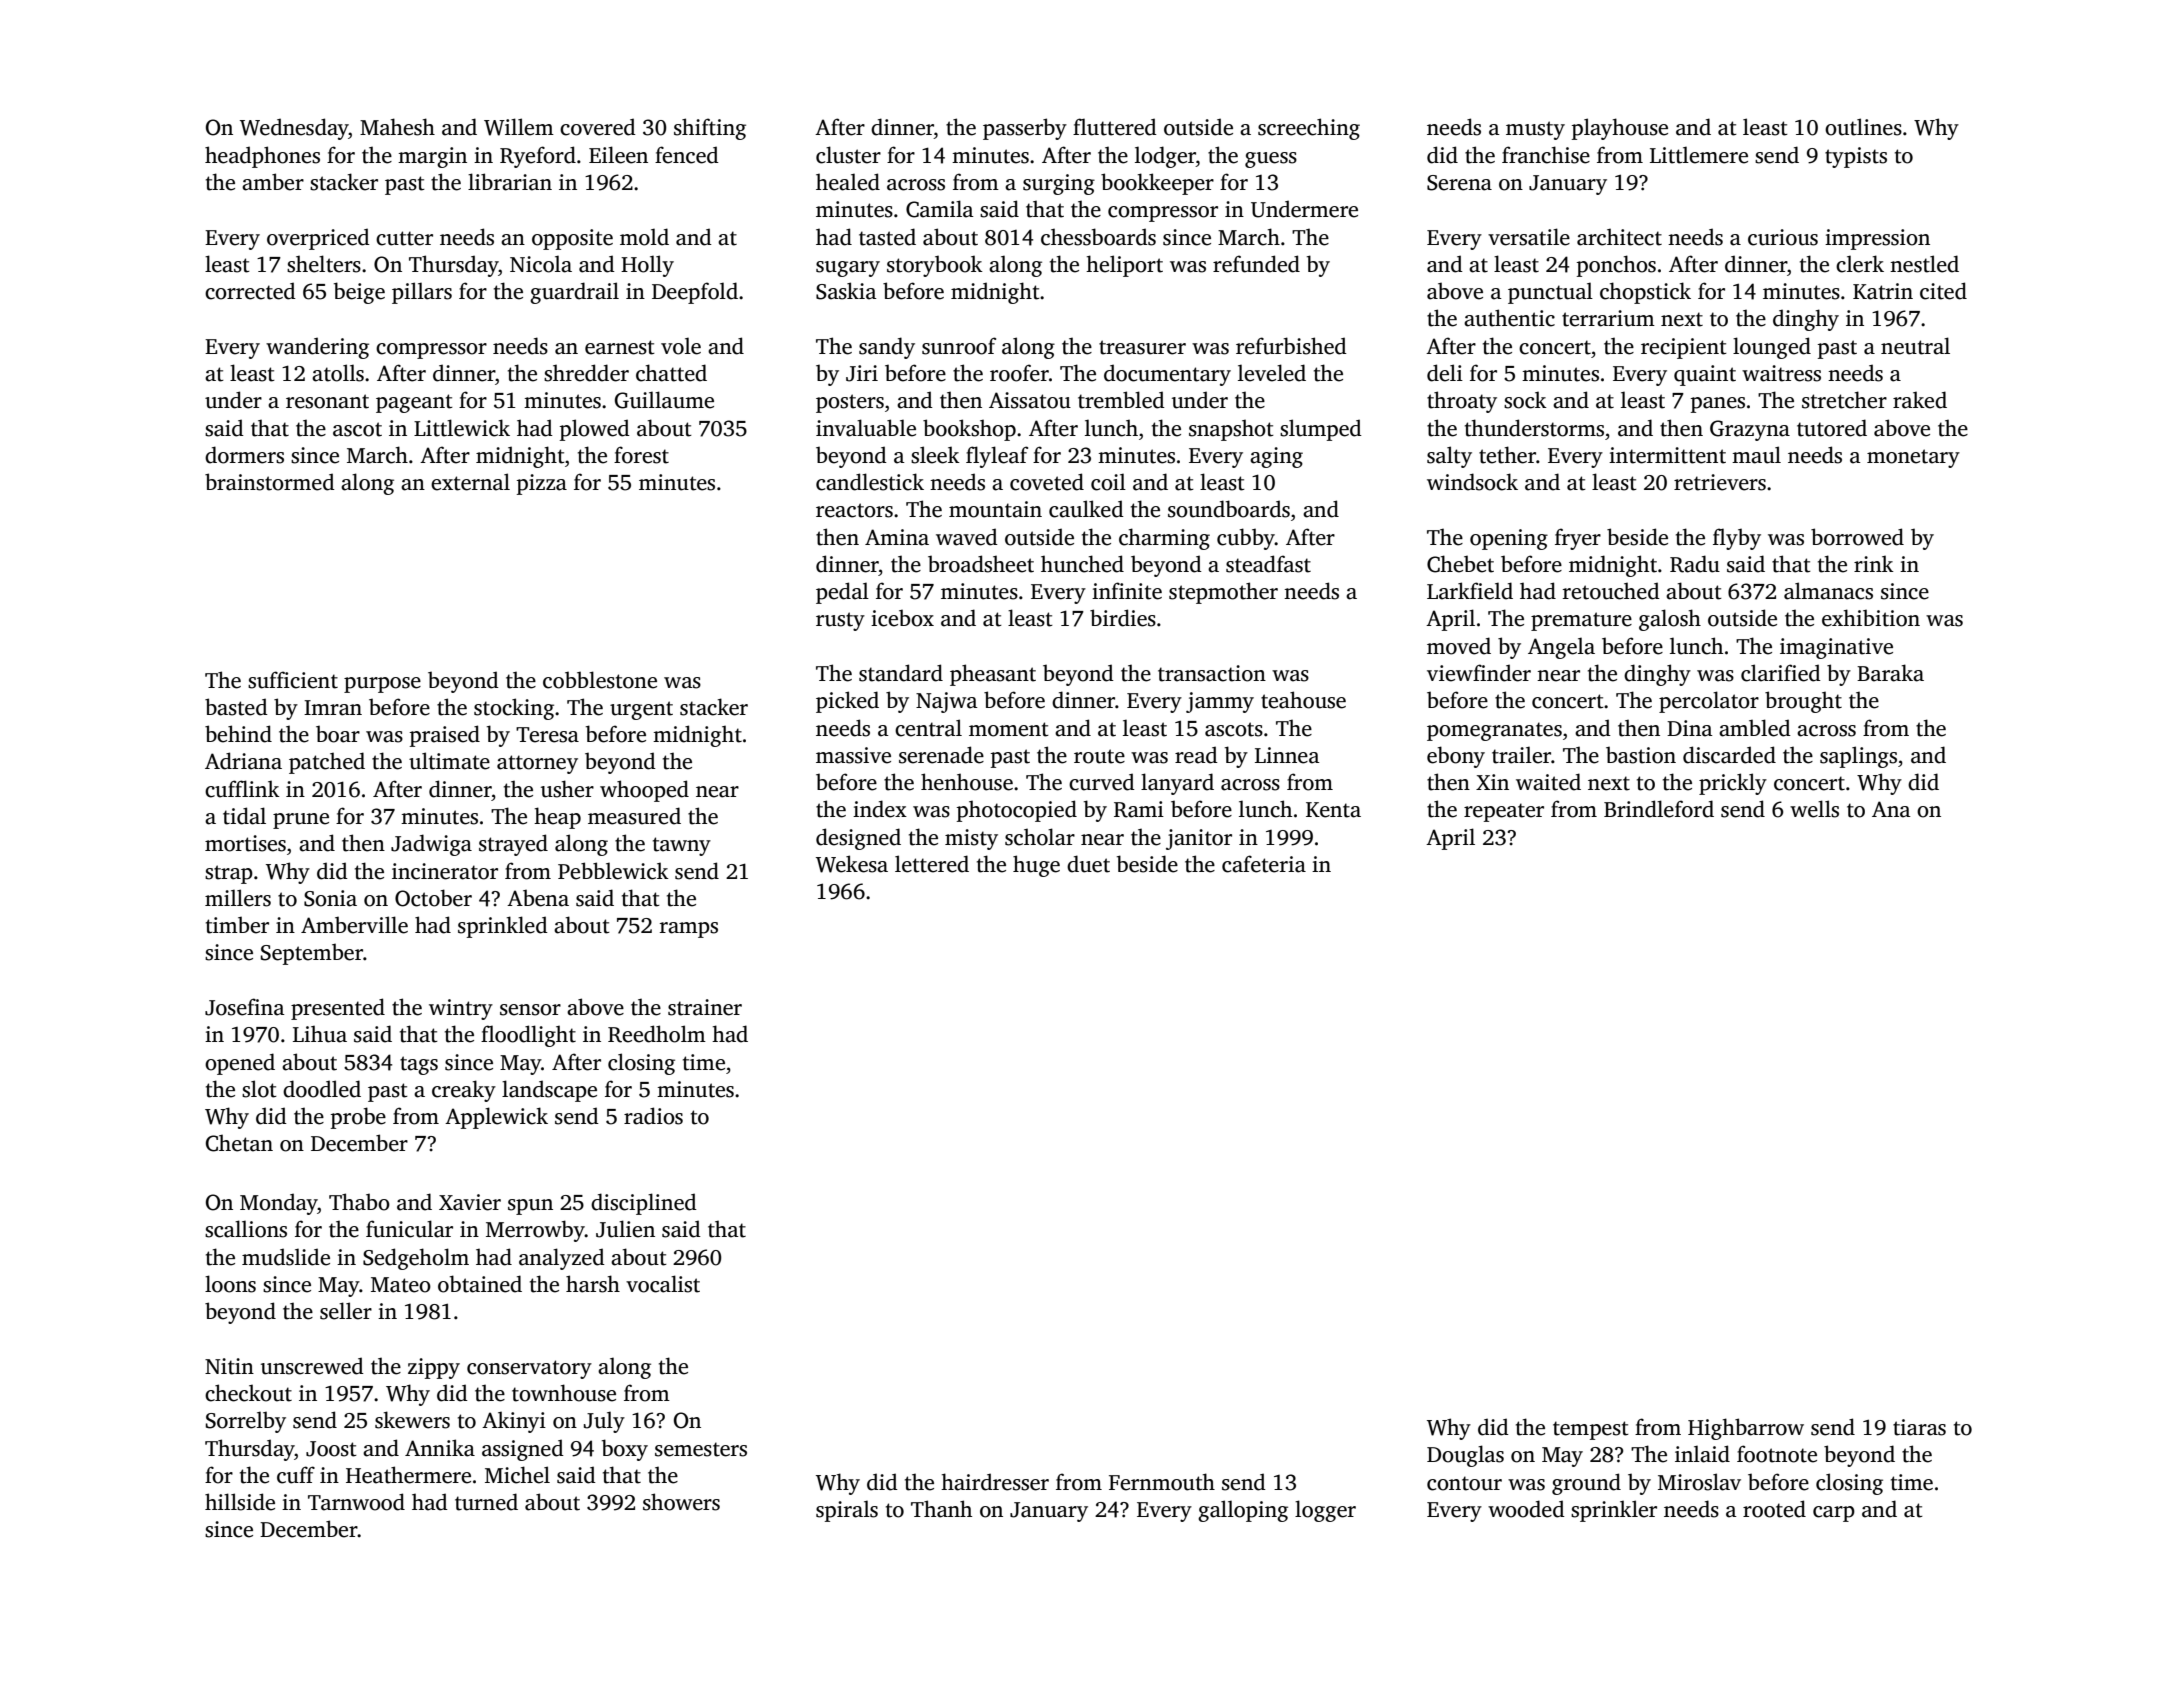  Describe the element at coordinates (644, 791) in the image. I see `whooped` at that location.
